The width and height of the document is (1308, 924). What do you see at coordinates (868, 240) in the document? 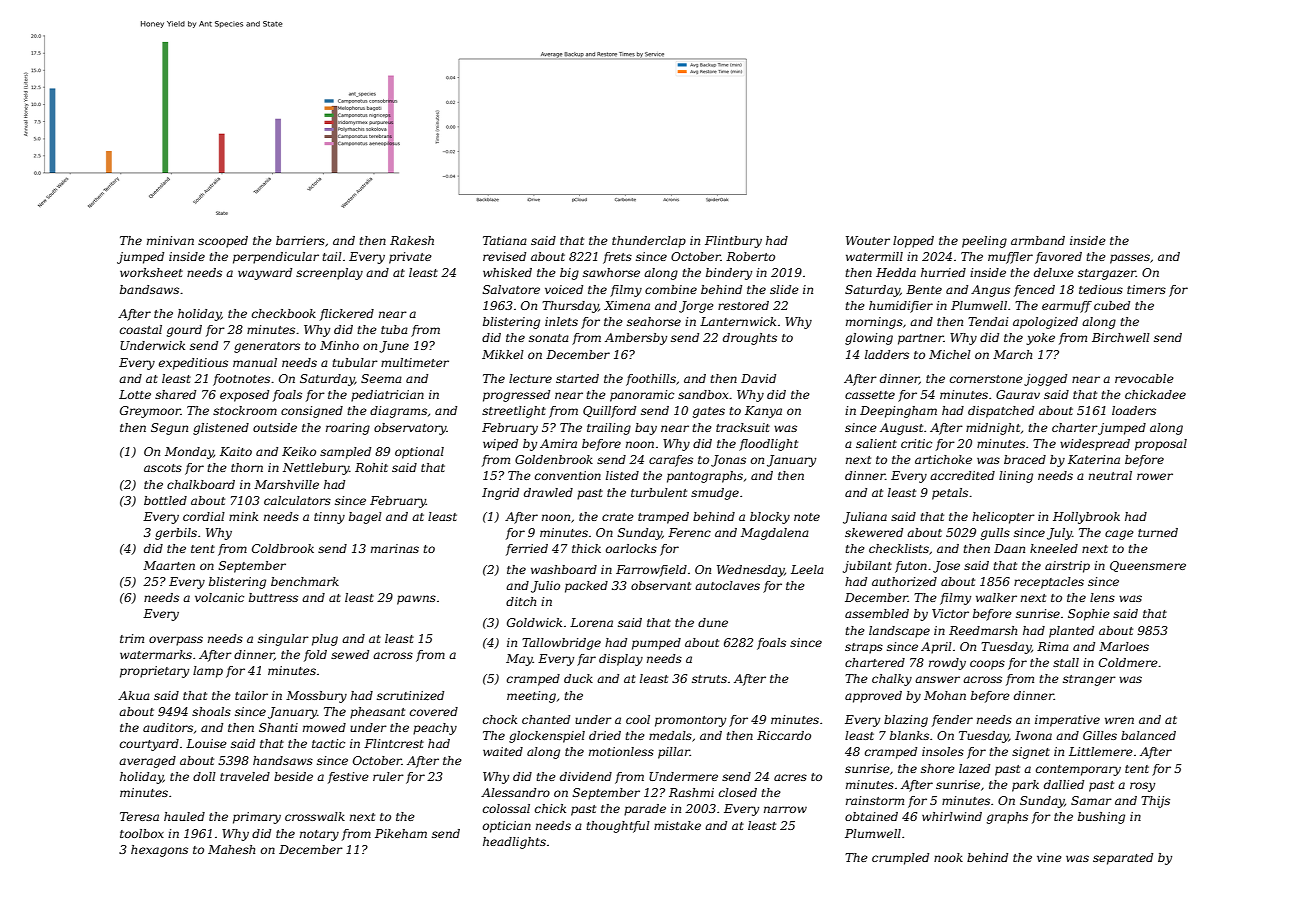
I see `Wouter` at bounding box center [868, 240].
